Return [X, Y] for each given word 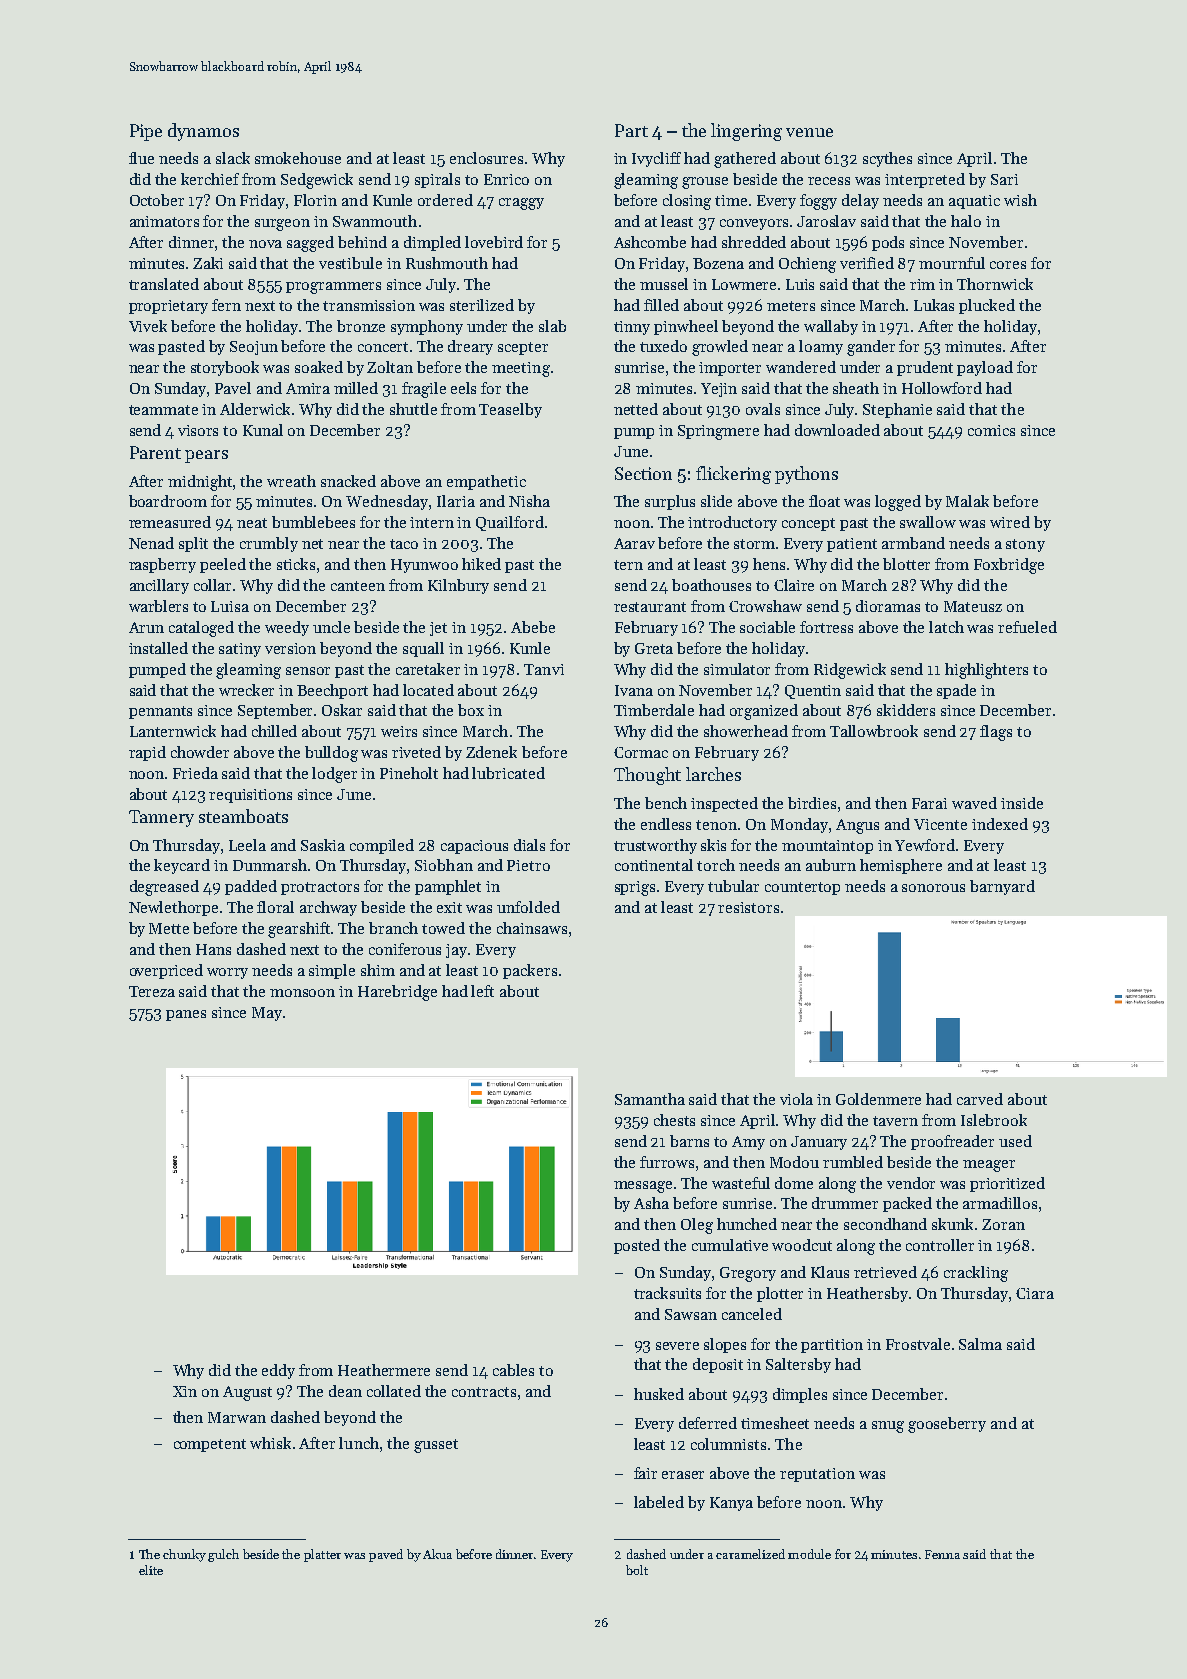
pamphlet [448, 887]
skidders [906, 710]
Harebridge [397, 993]
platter [322, 1555]
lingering [746, 132]
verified [867, 263]
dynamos [203, 132]
